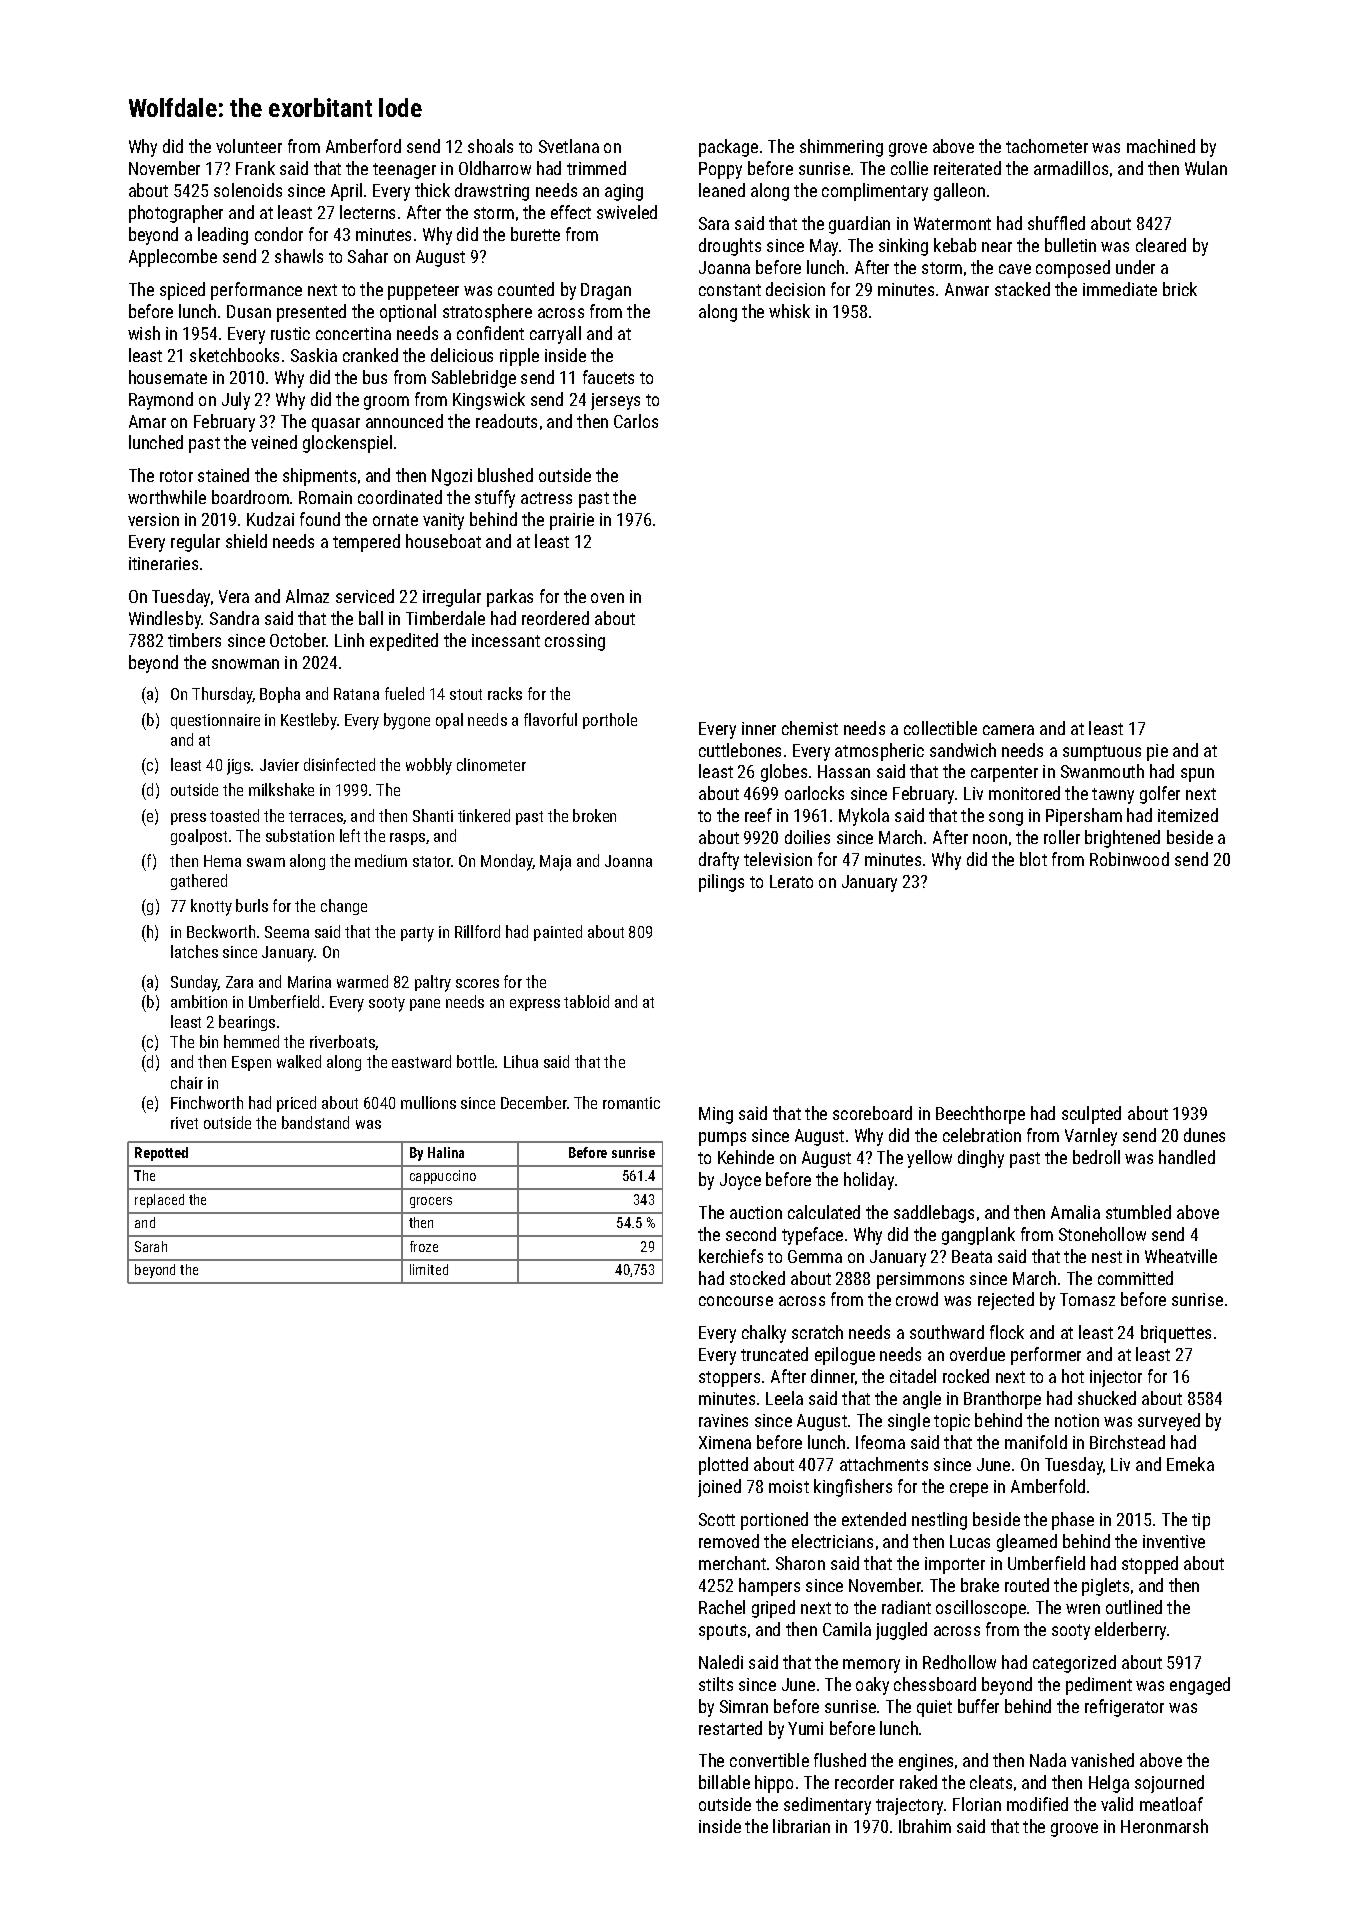 This document has height=1925, width=1361. What do you see at coordinates (607, 598) in the document?
I see `oven` at bounding box center [607, 598].
